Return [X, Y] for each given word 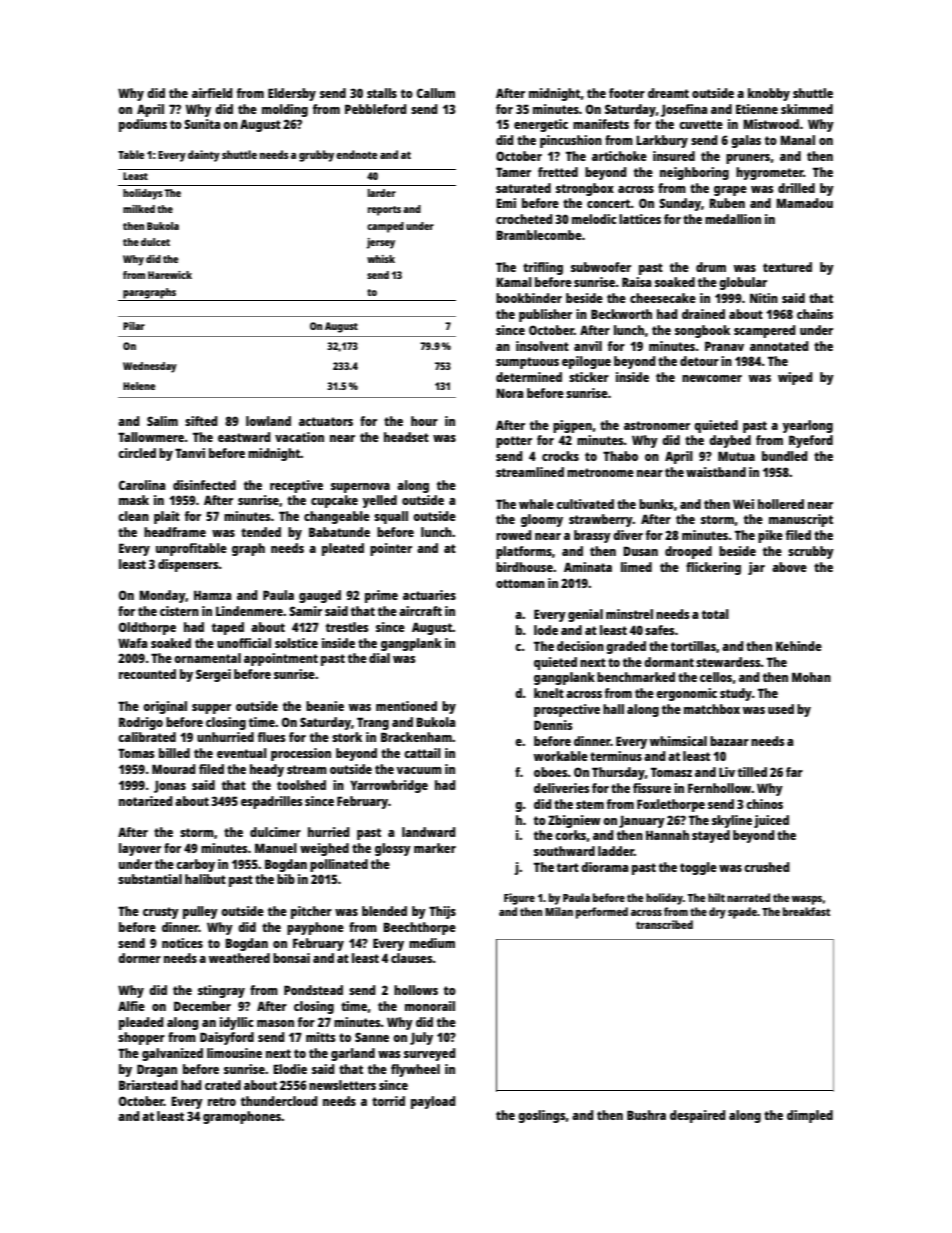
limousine [234, 1053]
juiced [771, 821]
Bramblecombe [539, 235]
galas [746, 141]
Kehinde [799, 646]
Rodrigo [141, 723]
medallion [733, 219]
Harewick [170, 275]
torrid [388, 1101]
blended [384, 911]
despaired [698, 1116]
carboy [195, 865]
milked [139, 209]
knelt [549, 693]
